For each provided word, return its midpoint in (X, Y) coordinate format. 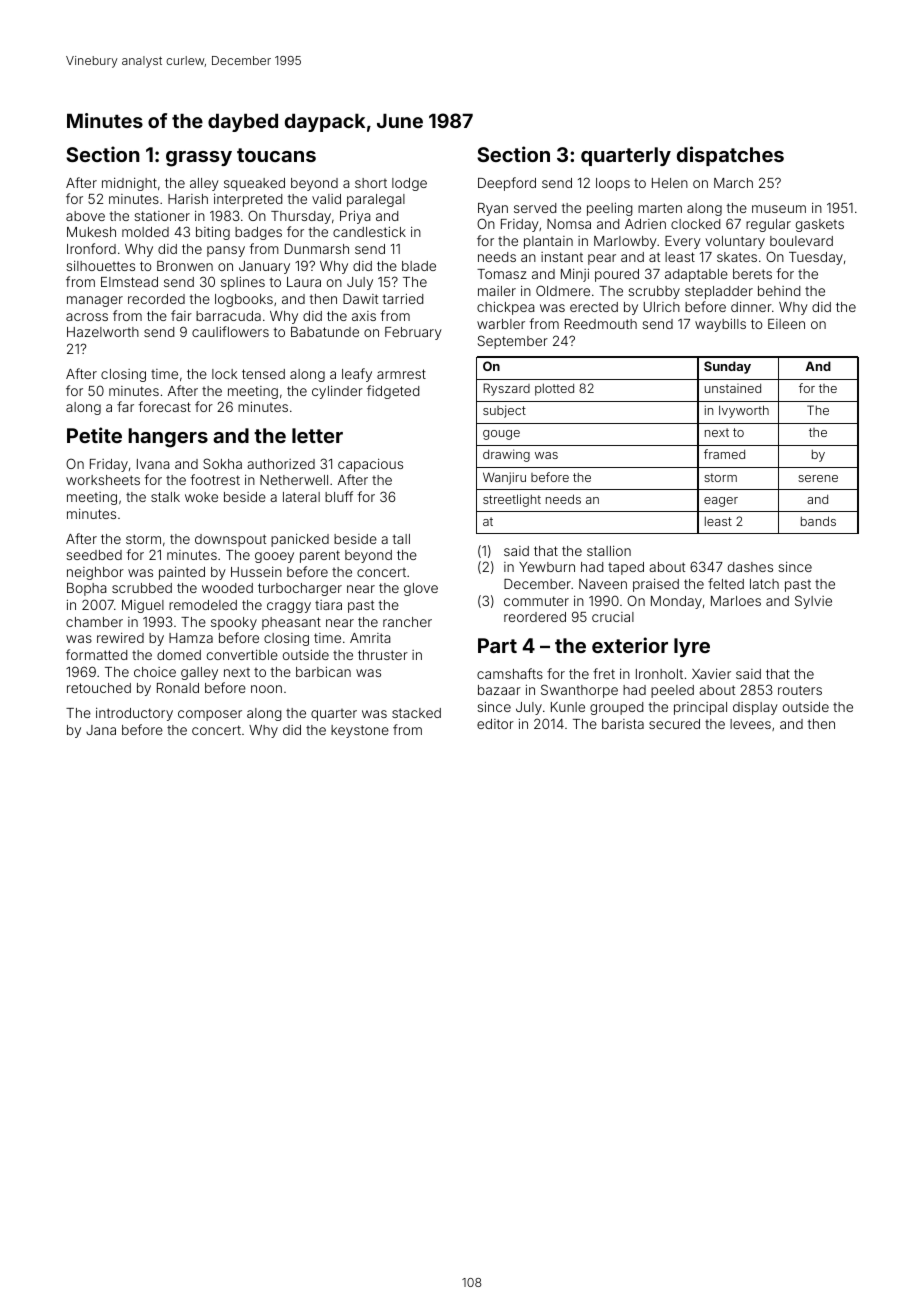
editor (495, 724)
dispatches (730, 156)
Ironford (91, 248)
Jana (101, 730)
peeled (672, 691)
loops (613, 184)
